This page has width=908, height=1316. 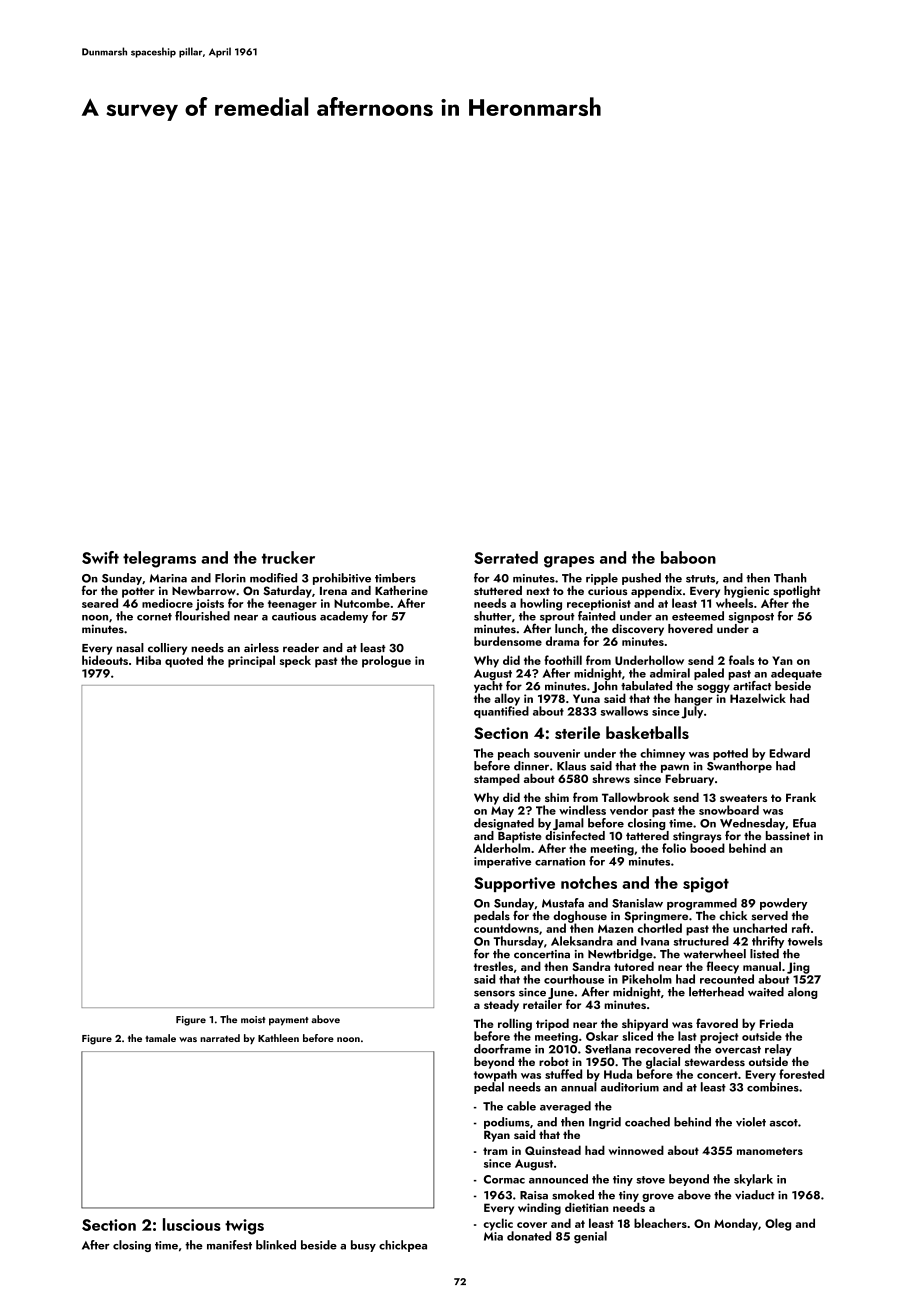 What do you see at coordinates (100, 557) in the page?
I see `Swift` at bounding box center [100, 557].
